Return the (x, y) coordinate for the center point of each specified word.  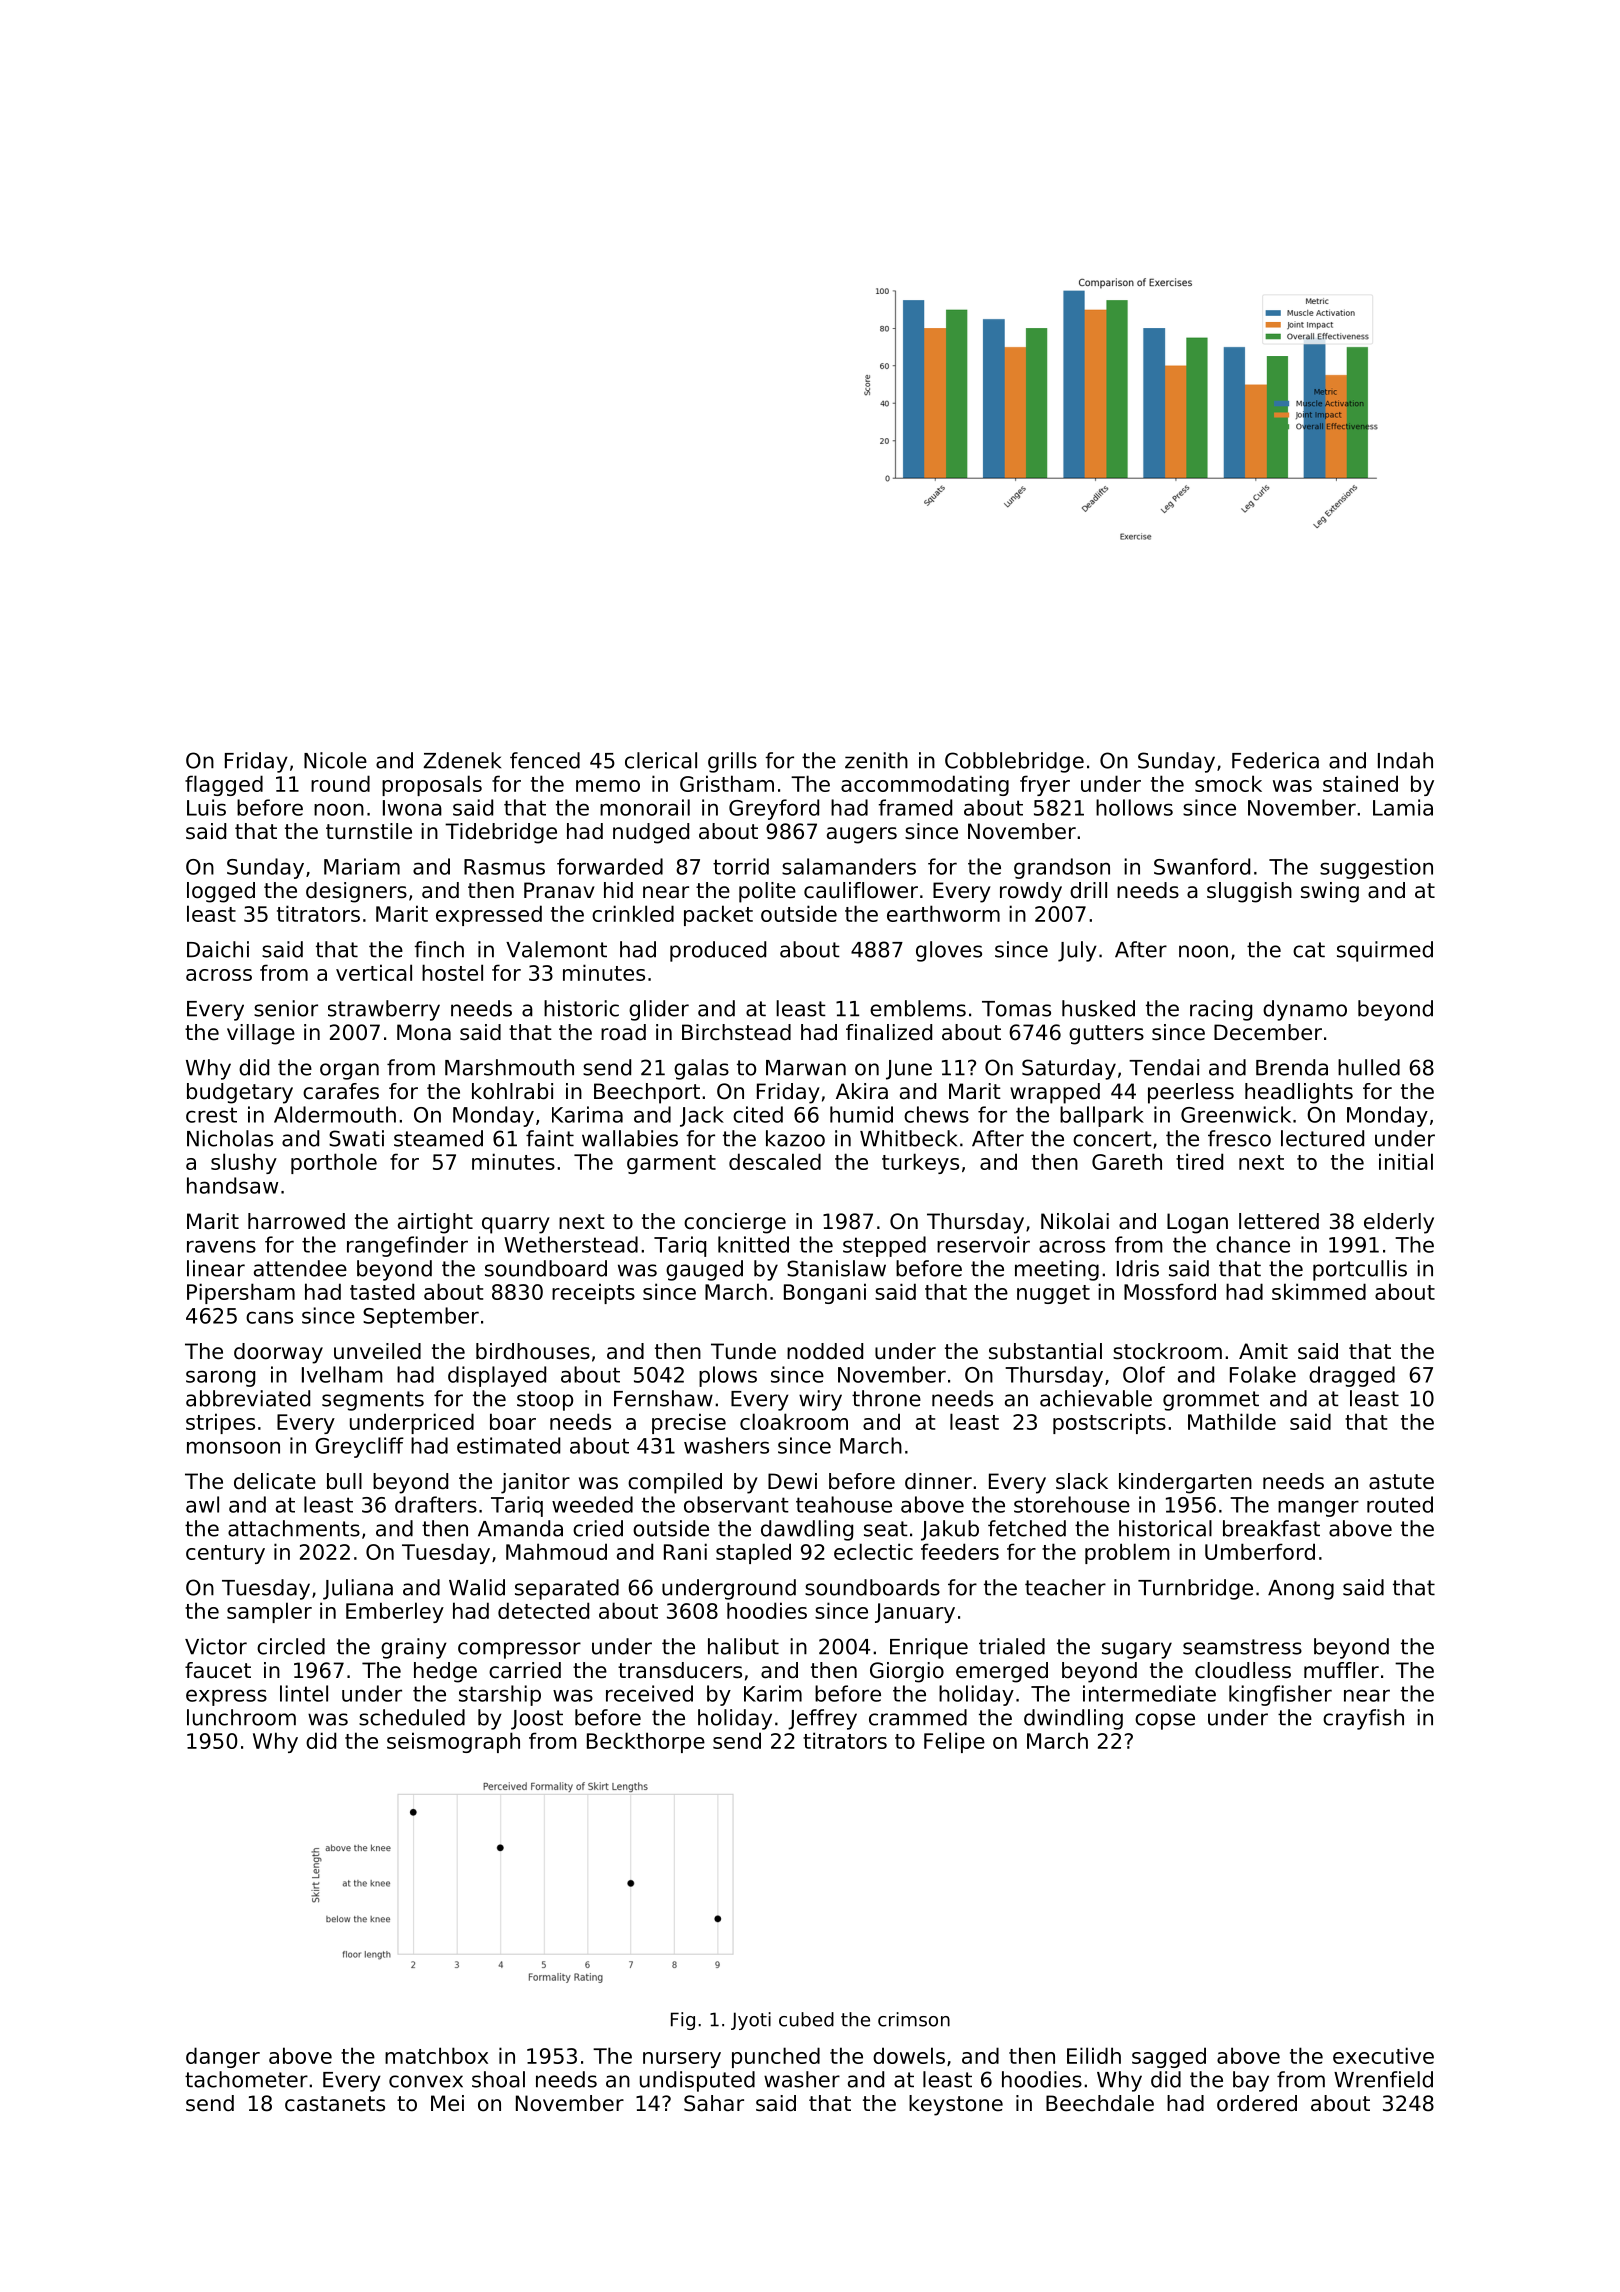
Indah (1405, 760)
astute (1401, 1482)
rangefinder (407, 1246)
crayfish (1363, 1719)
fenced (545, 760)
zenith (876, 760)
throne (886, 1398)
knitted (753, 1244)
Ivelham (342, 1374)
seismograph (453, 1742)
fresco (1239, 1138)
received (649, 1693)
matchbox (436, 2055)
